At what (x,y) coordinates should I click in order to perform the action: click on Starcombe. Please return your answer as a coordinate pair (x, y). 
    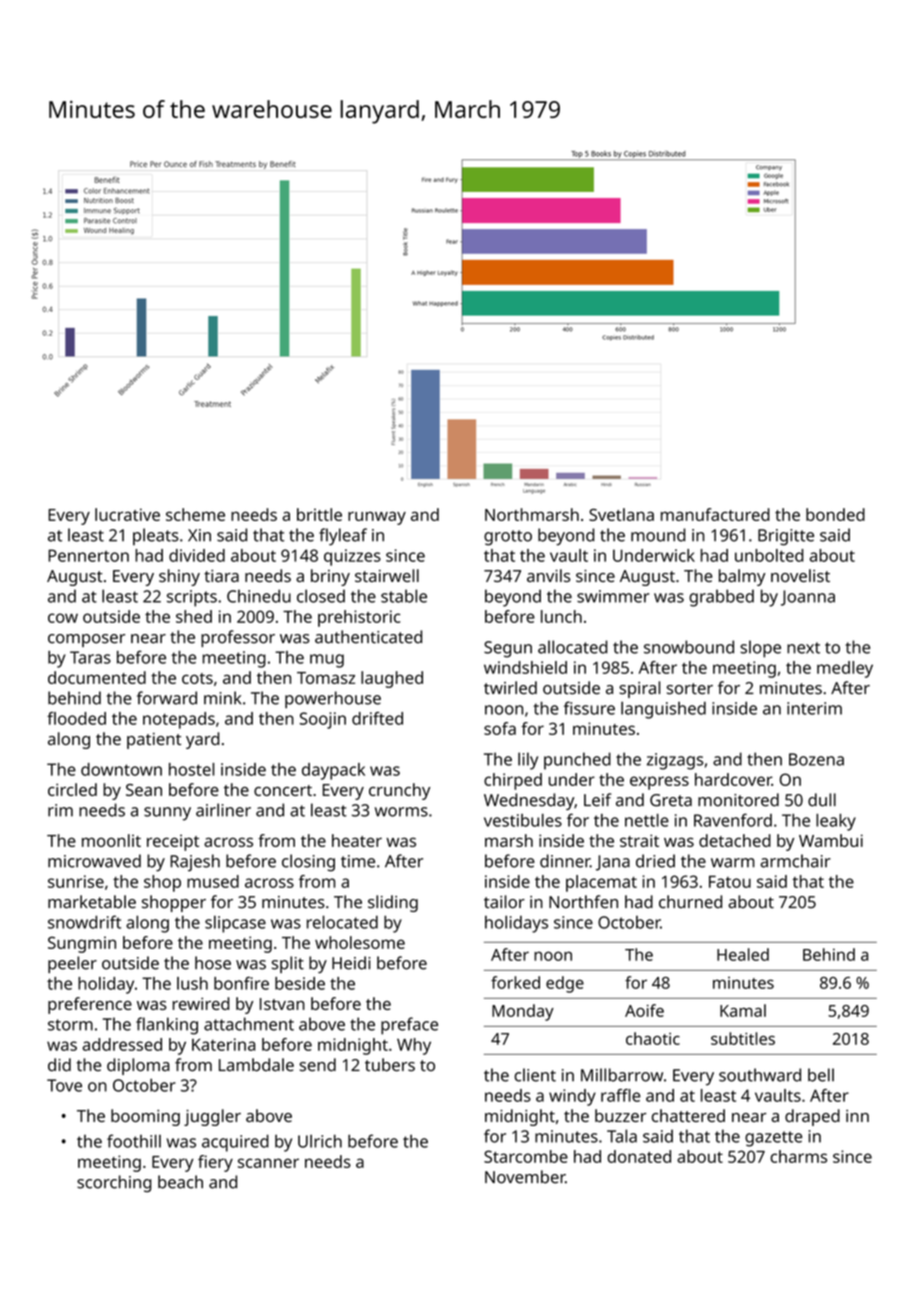
    Looking at the image, I should click on (526, 1156).
